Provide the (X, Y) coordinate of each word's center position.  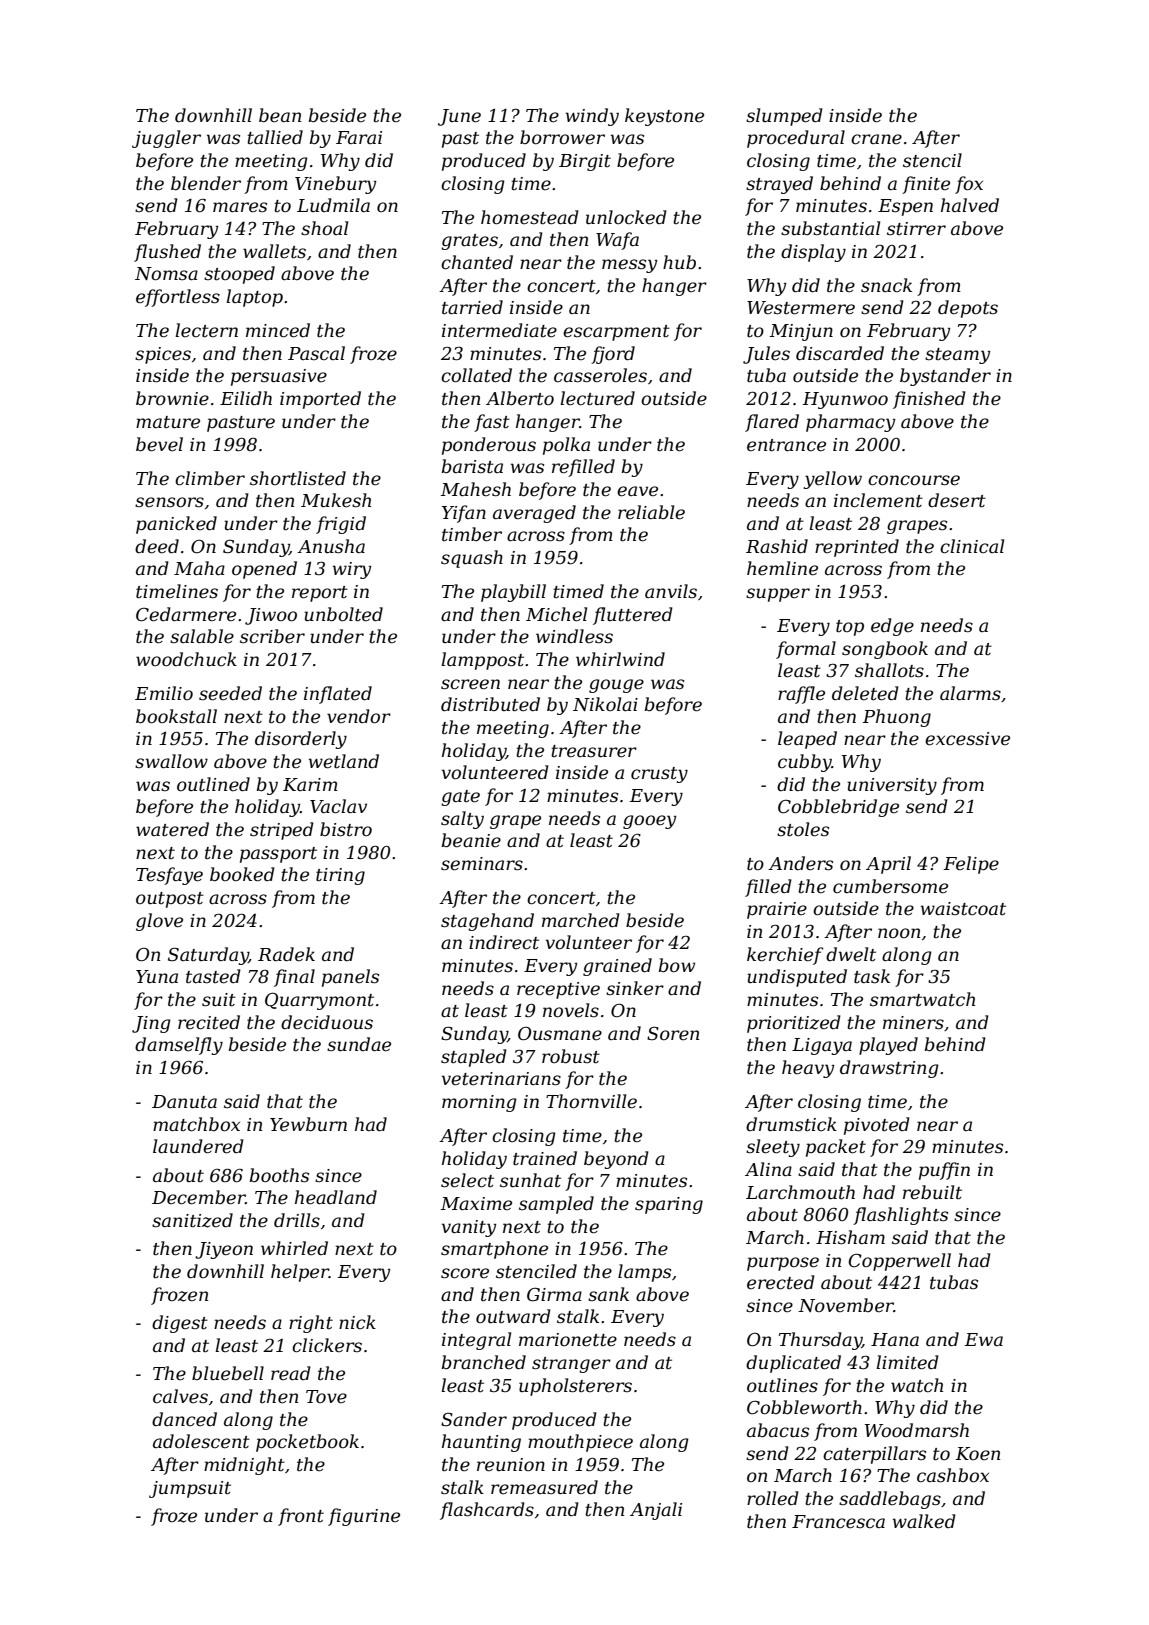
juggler (166, 139)
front (301, 1517)
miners (913, 1023)
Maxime (476, 1204)
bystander (945, 377)
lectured (597, 398)
